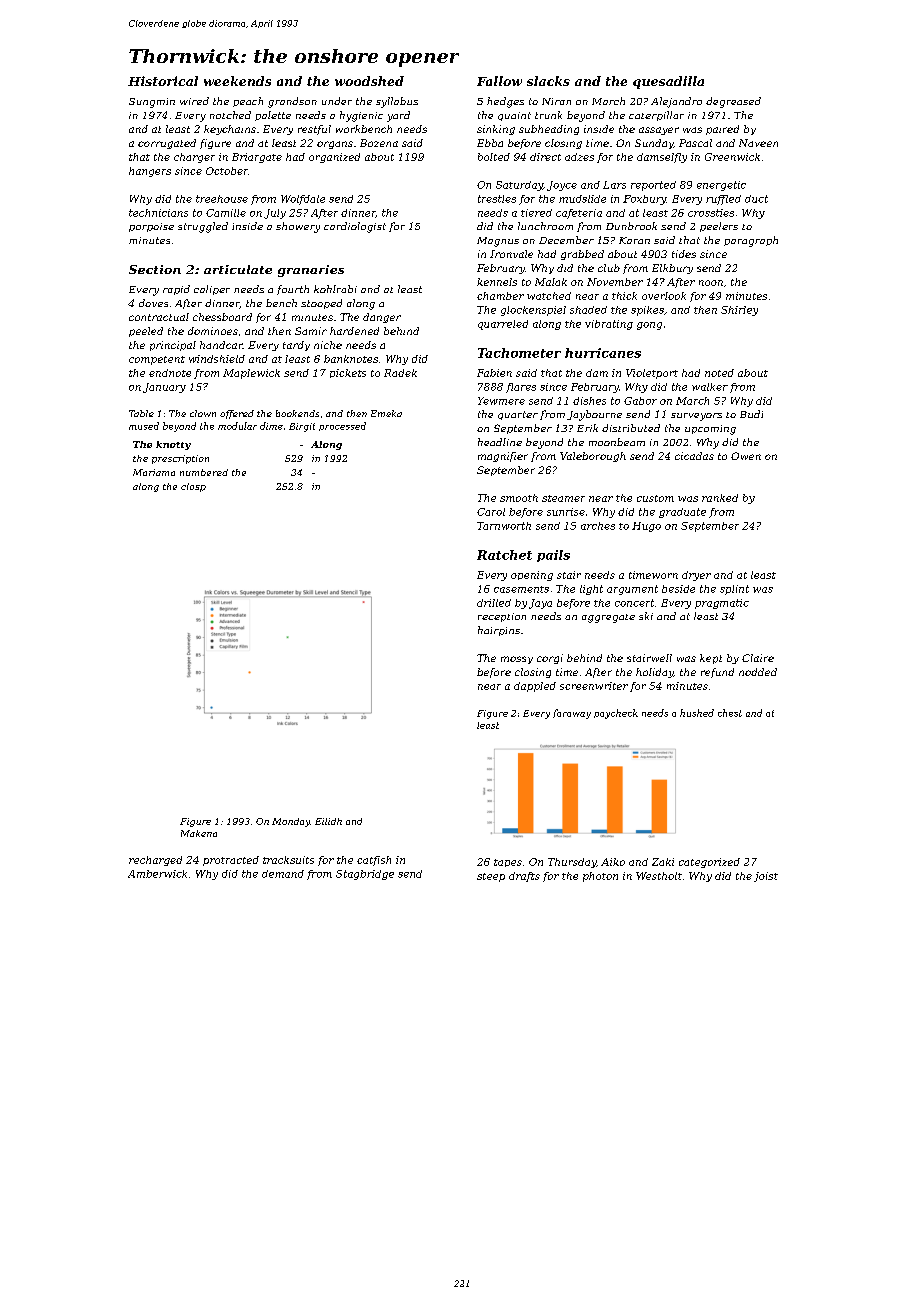  Describe the element at coordinates (678, 589) in the image. I see `beside` at that location.
